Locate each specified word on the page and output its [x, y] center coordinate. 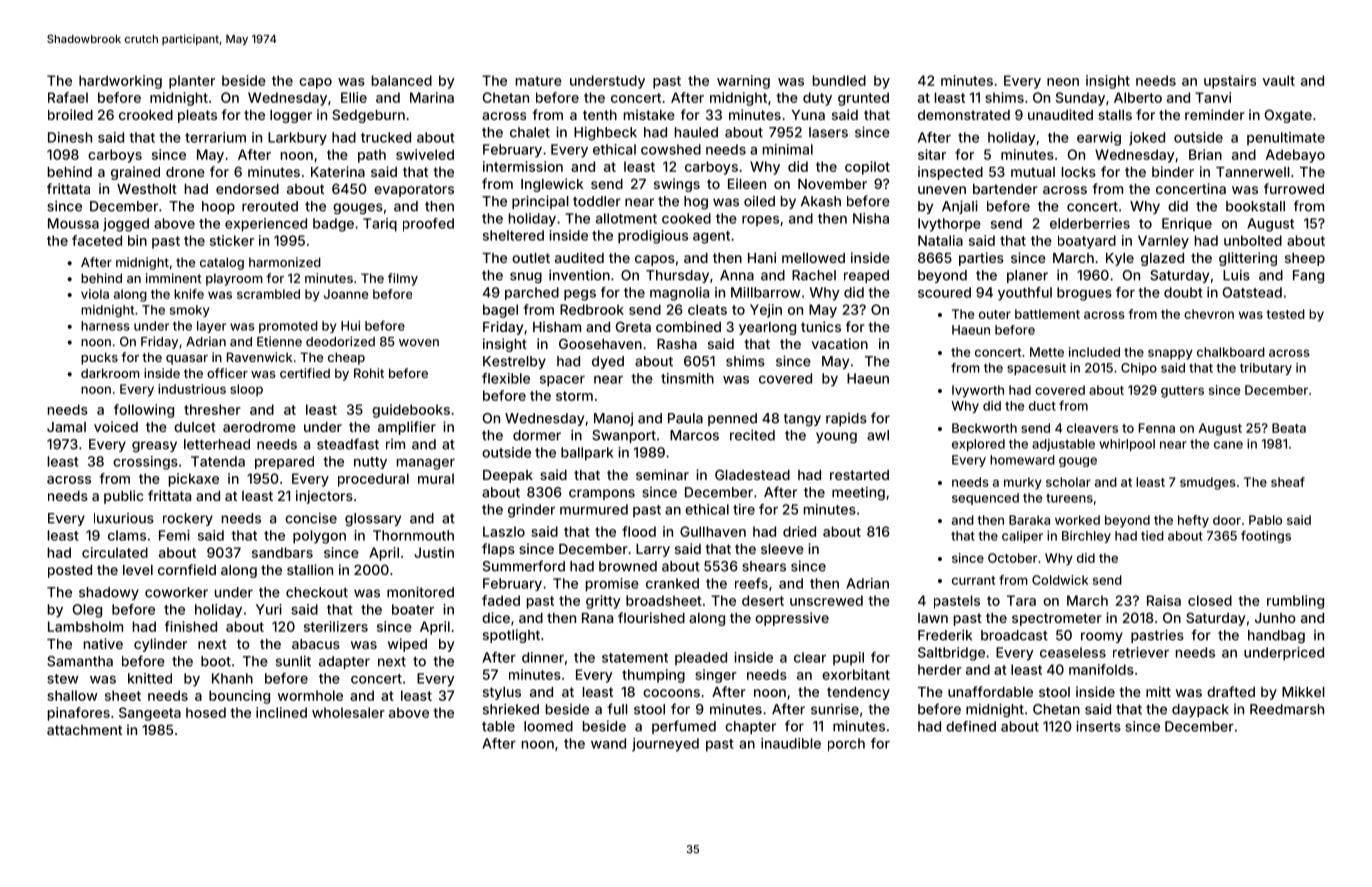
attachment [84, 730]
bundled [839, 80]
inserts [1098, 726]
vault [1279, 80]
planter [192, 82]
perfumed [684, 727]
